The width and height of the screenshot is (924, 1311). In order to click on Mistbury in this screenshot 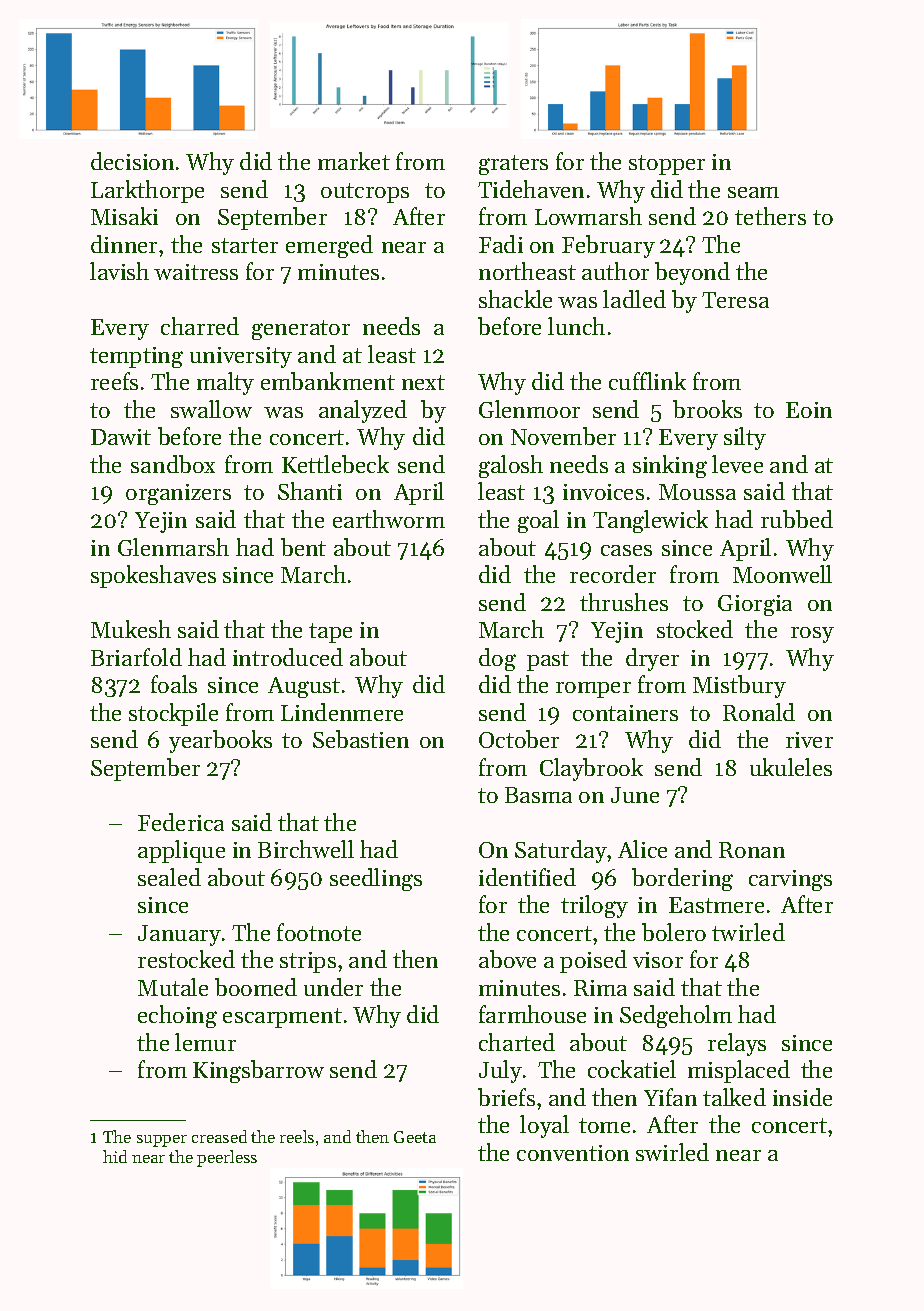, I will do `click(739, 686)`.
